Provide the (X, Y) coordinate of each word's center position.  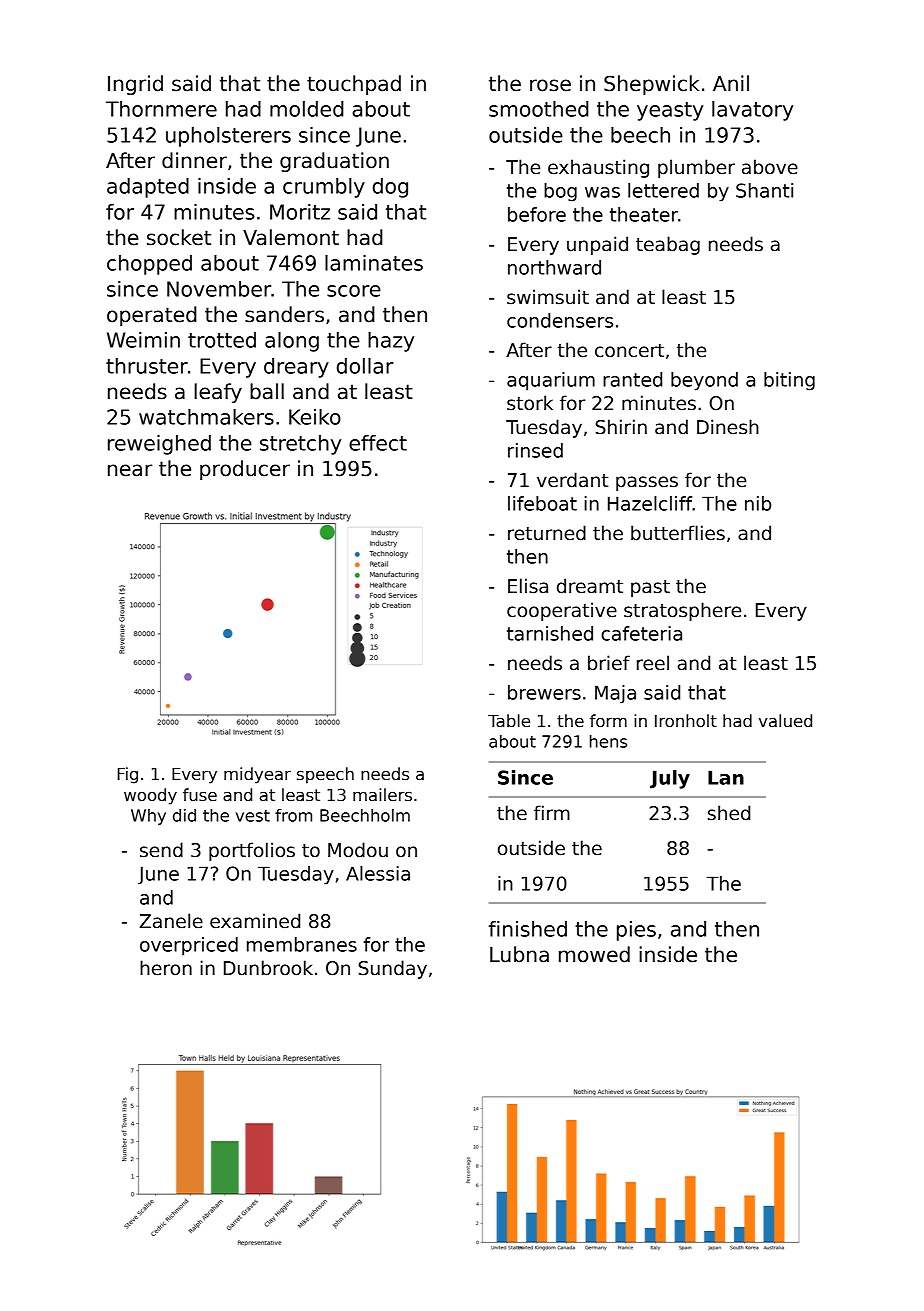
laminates (374, 263)
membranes (302, 944)
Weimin (143, 340)
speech (325, 775)
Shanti (764, 190)
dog (390, 188)
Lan (726, 777)
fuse (200, 795)
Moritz (300, 212)
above (770, 167)
